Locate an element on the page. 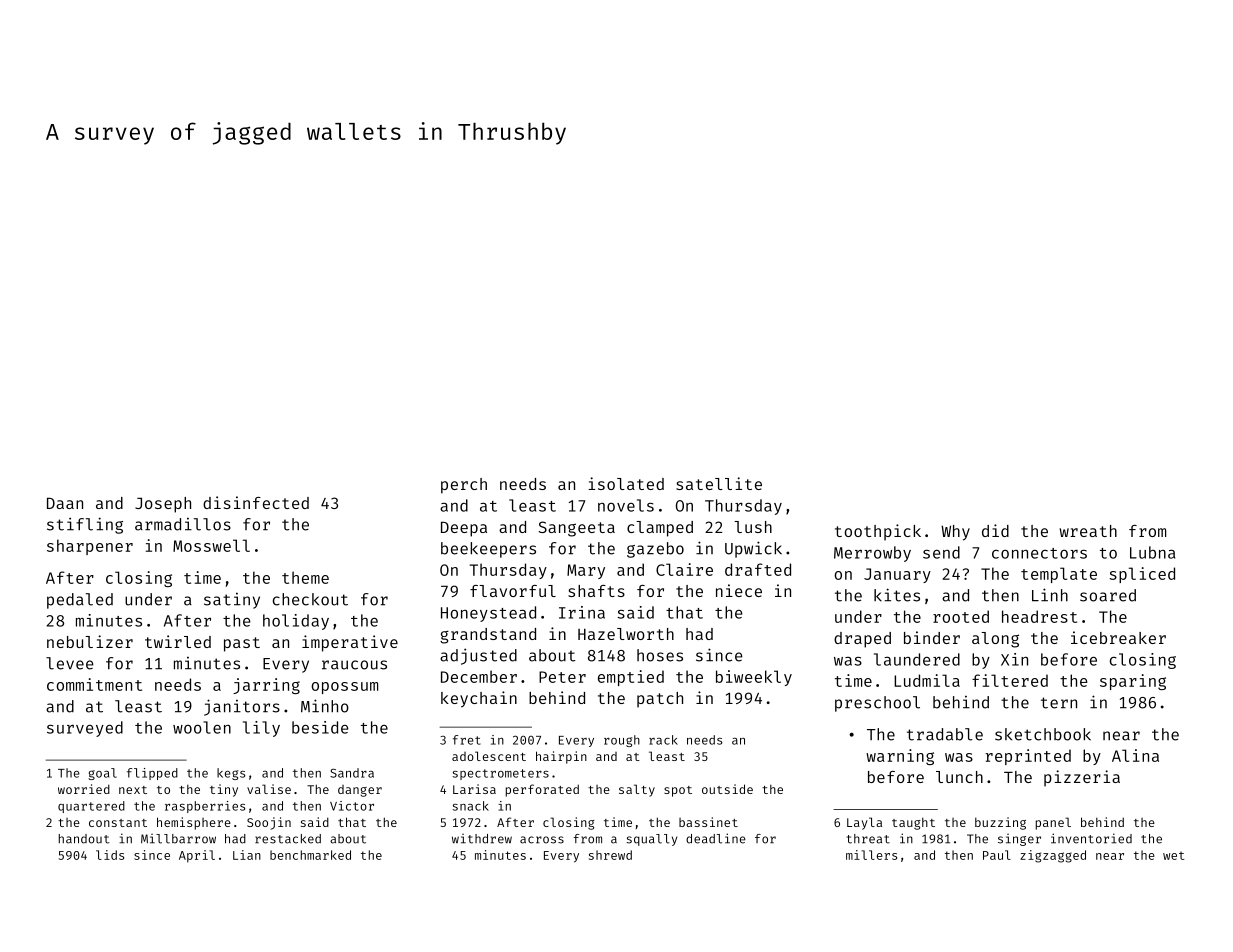 The image size is (1233, 952). constant is located at coordinates (118, 823).
